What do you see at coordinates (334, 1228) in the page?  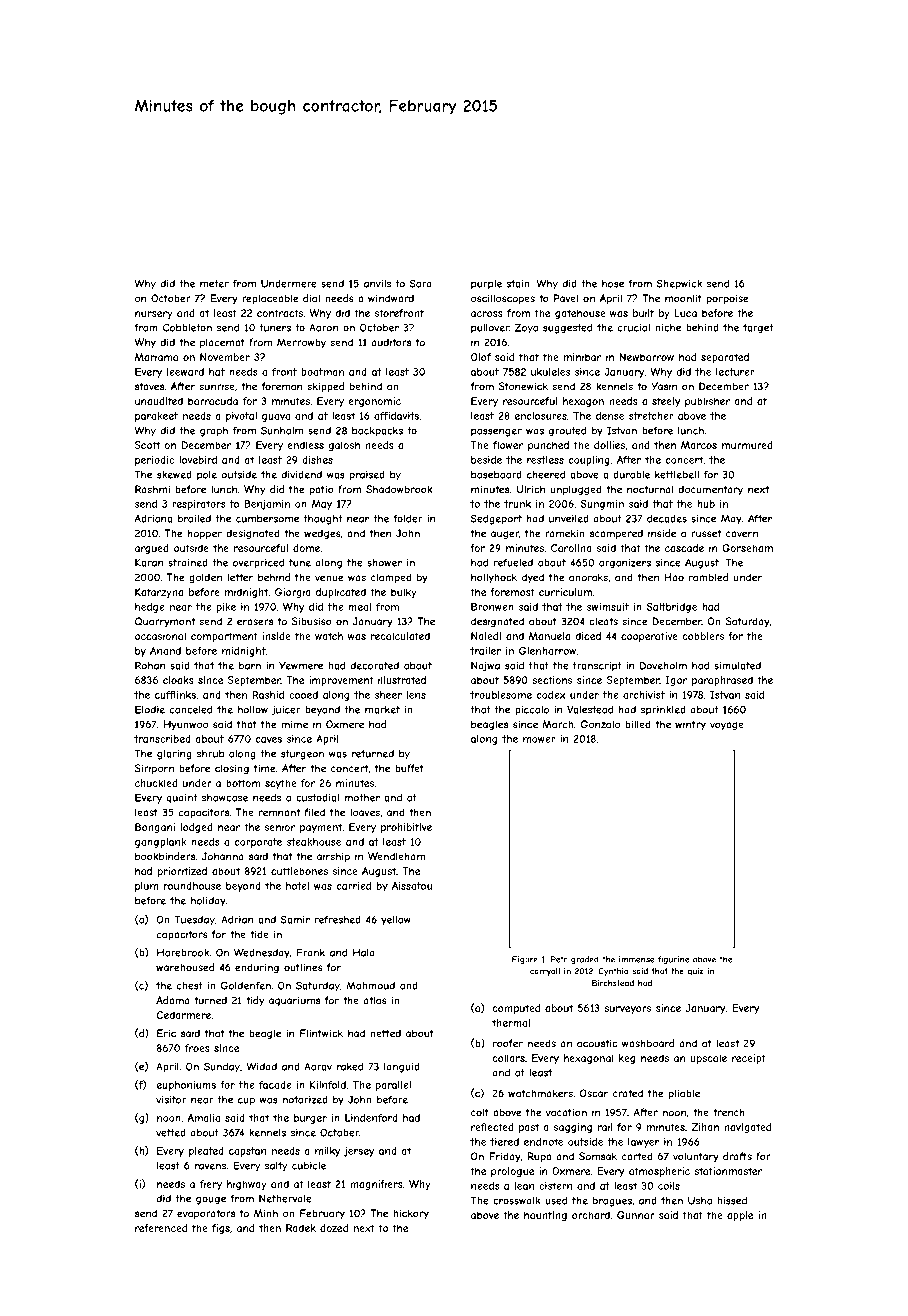 I see `dozed` at bounding box center [334, 1228].
